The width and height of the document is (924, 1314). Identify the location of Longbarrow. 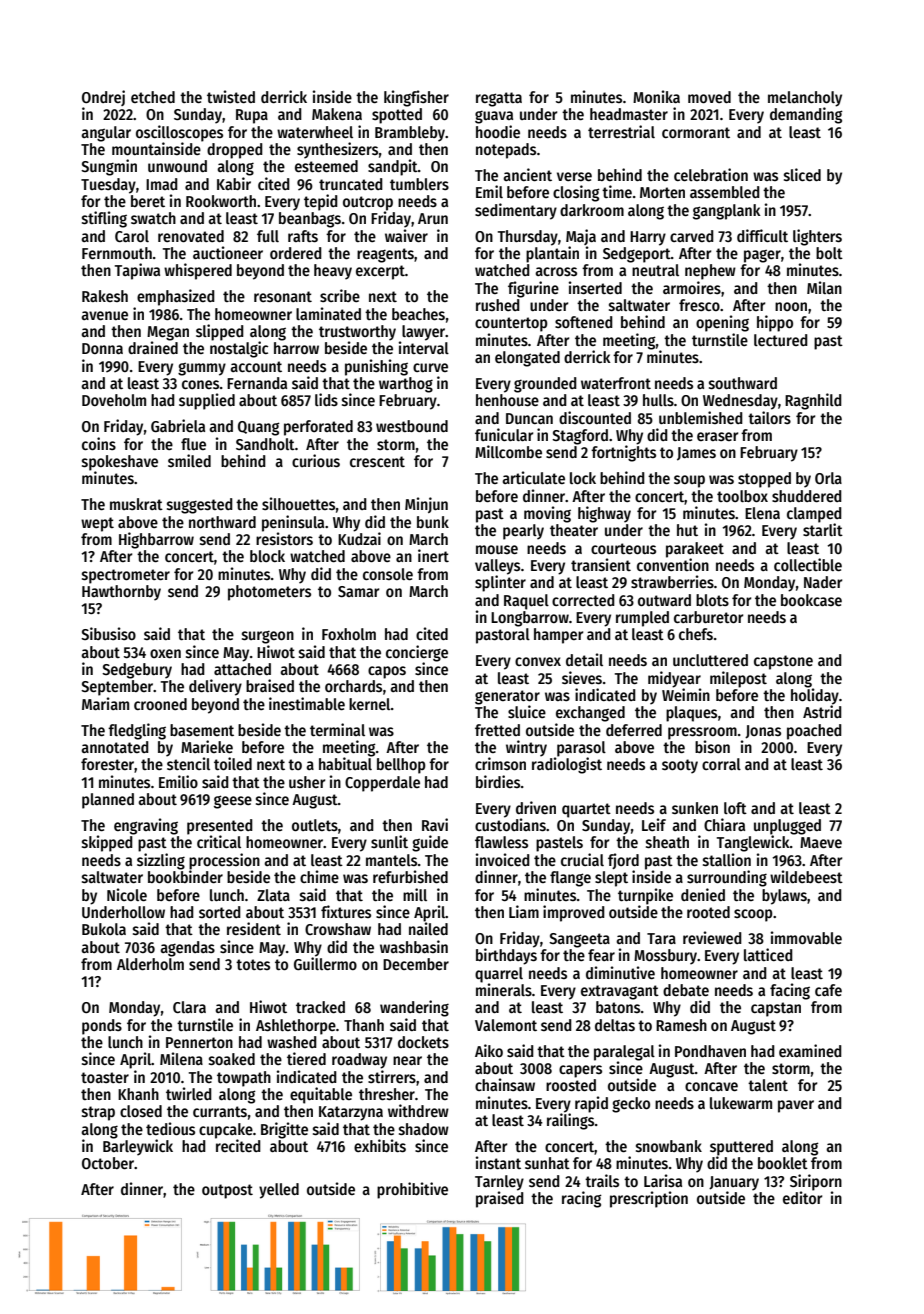
(530, 619).
